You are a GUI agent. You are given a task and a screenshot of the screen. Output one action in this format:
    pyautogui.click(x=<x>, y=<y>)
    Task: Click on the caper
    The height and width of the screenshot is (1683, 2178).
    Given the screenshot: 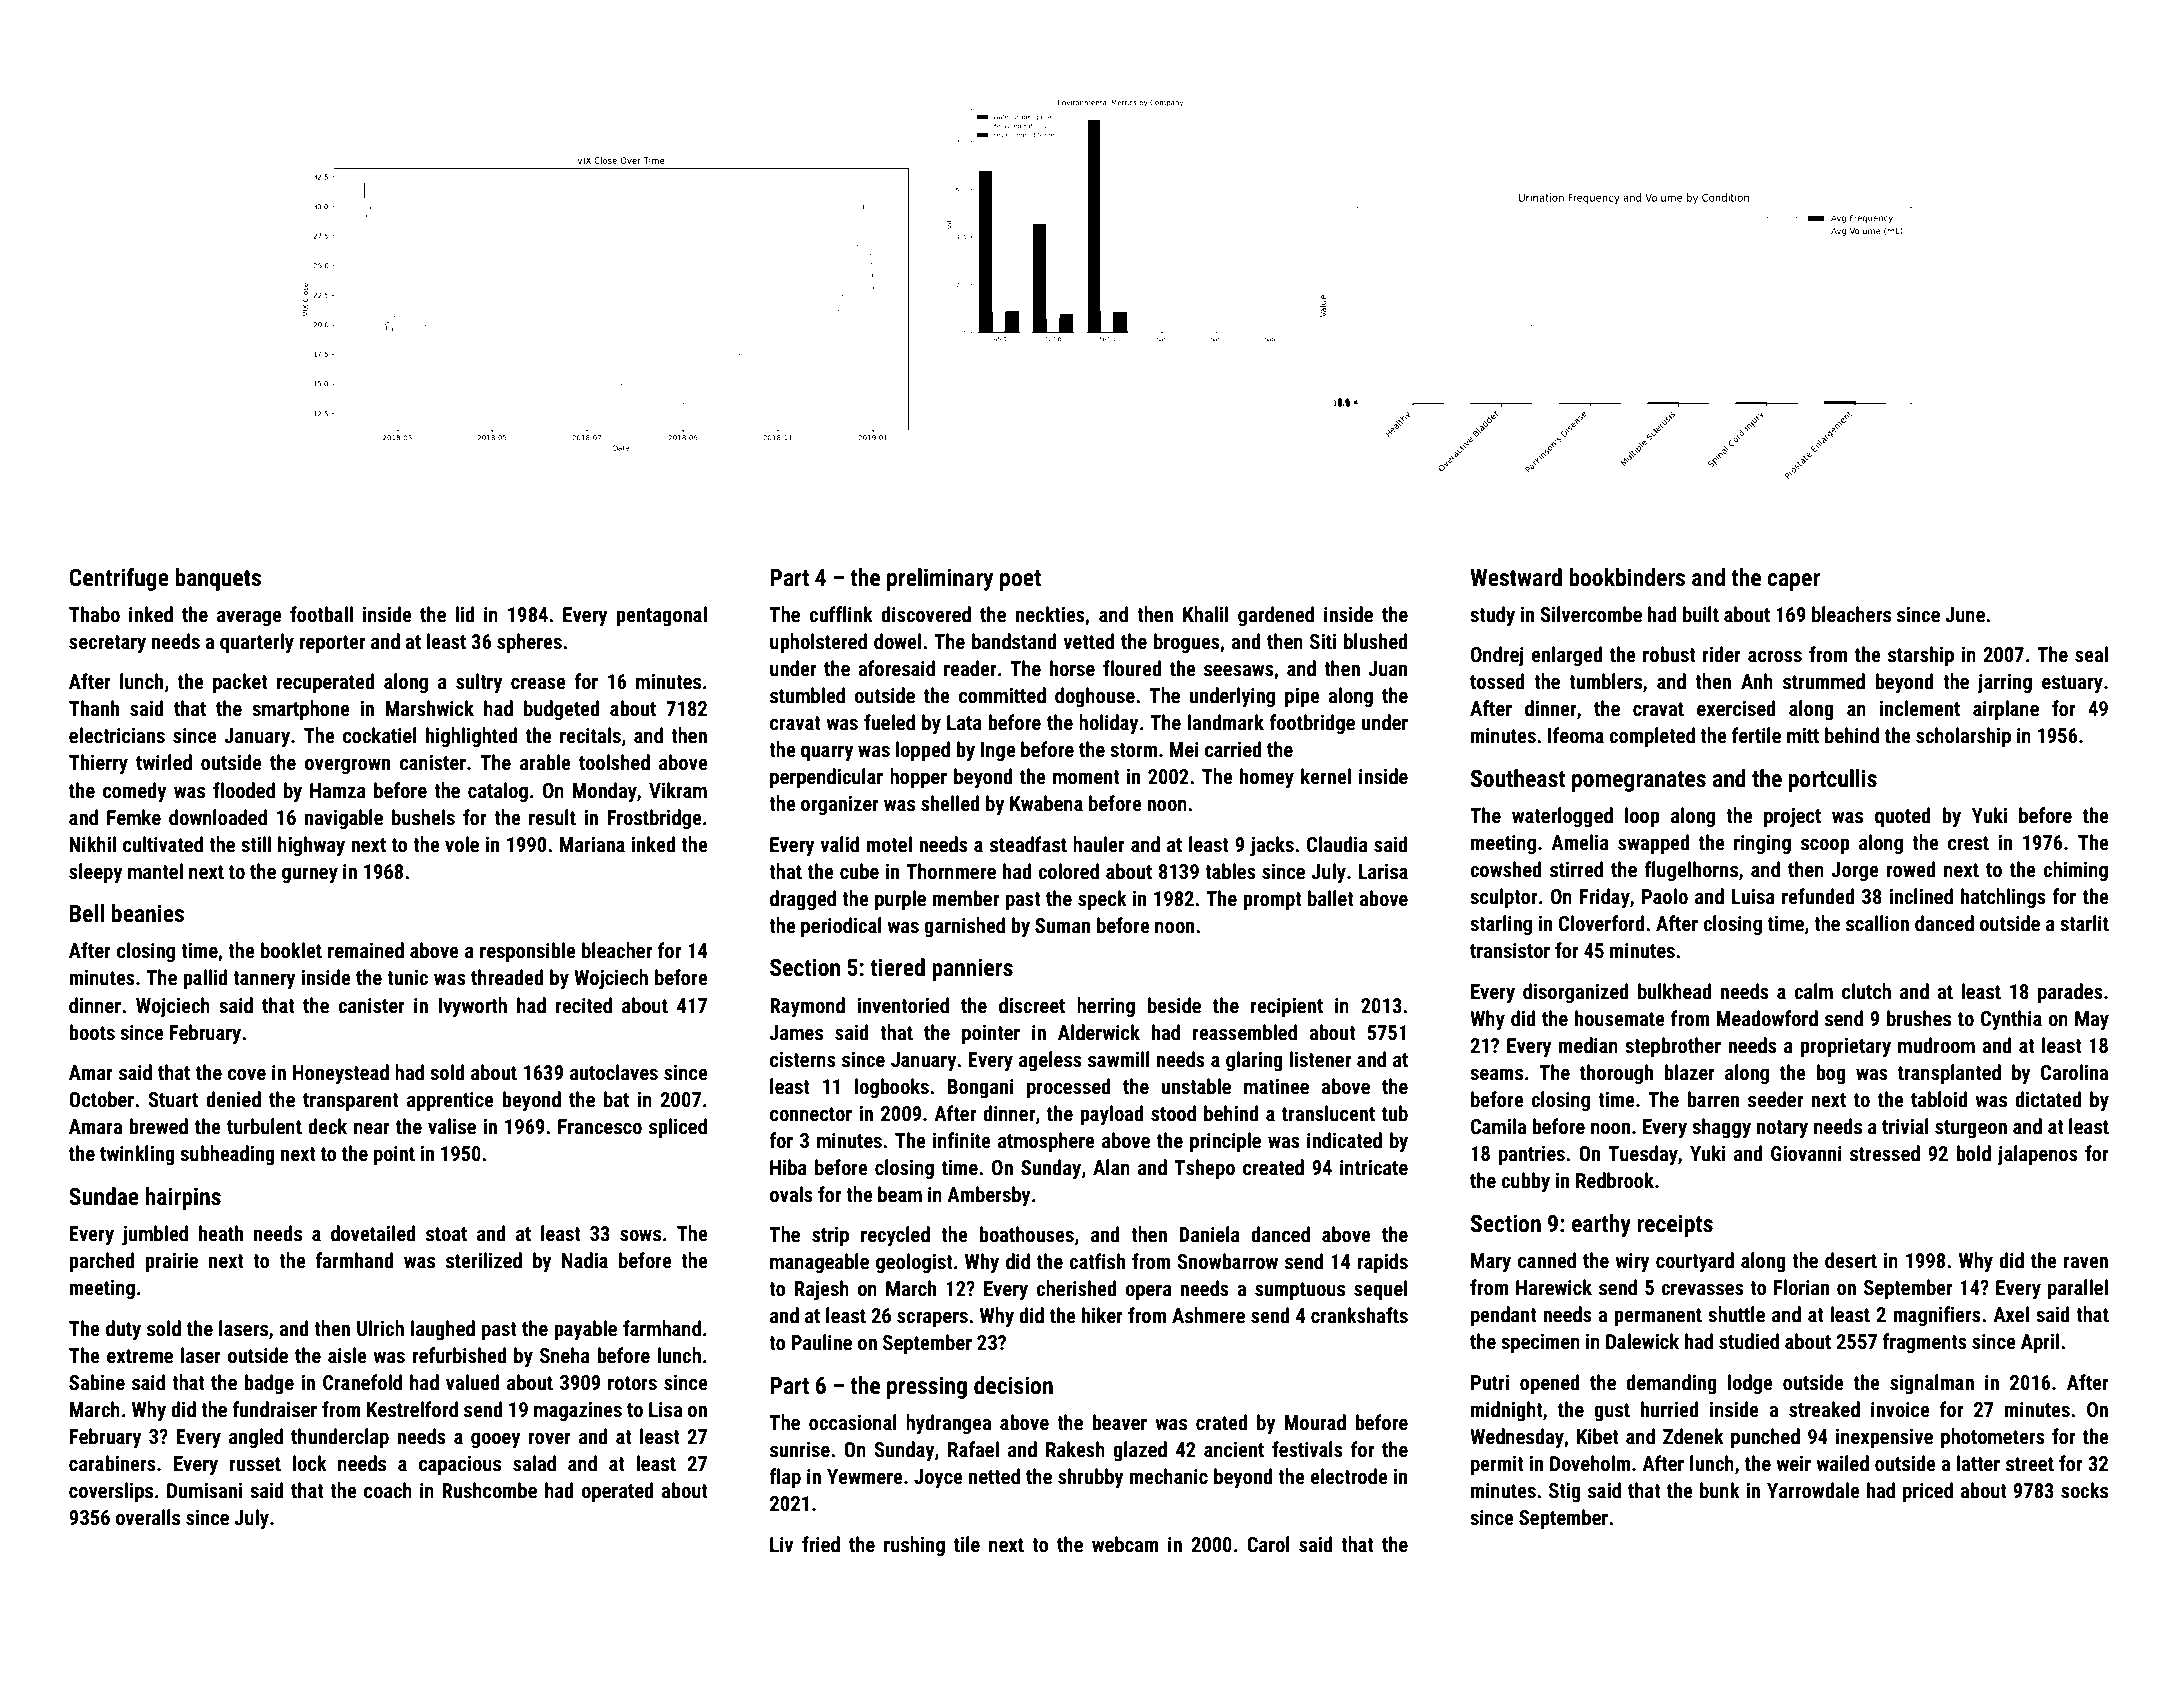 What is the action you would take?
    pyautogui.click(x=1793, y=582)
